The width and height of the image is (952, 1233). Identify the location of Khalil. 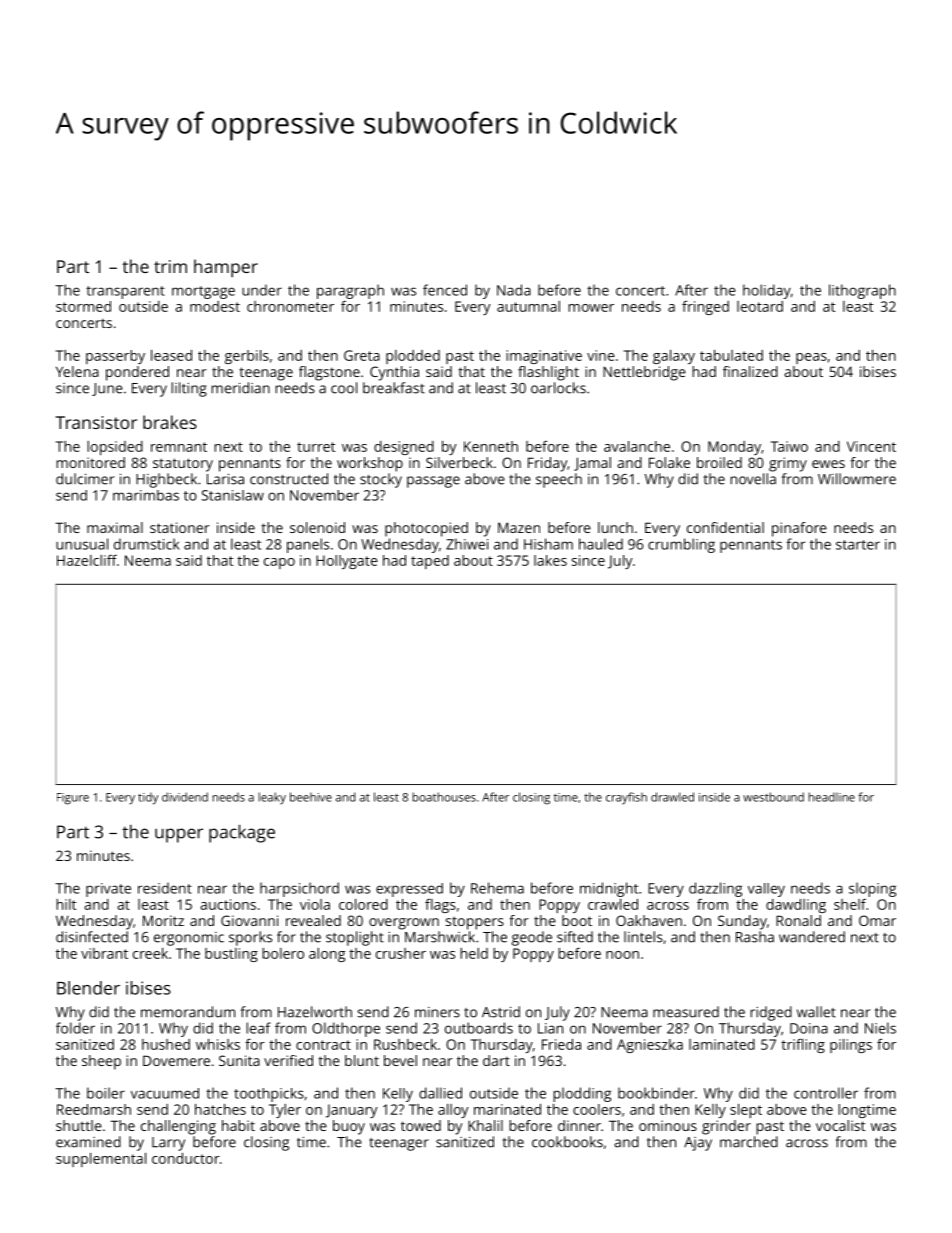
(485, 1125).
